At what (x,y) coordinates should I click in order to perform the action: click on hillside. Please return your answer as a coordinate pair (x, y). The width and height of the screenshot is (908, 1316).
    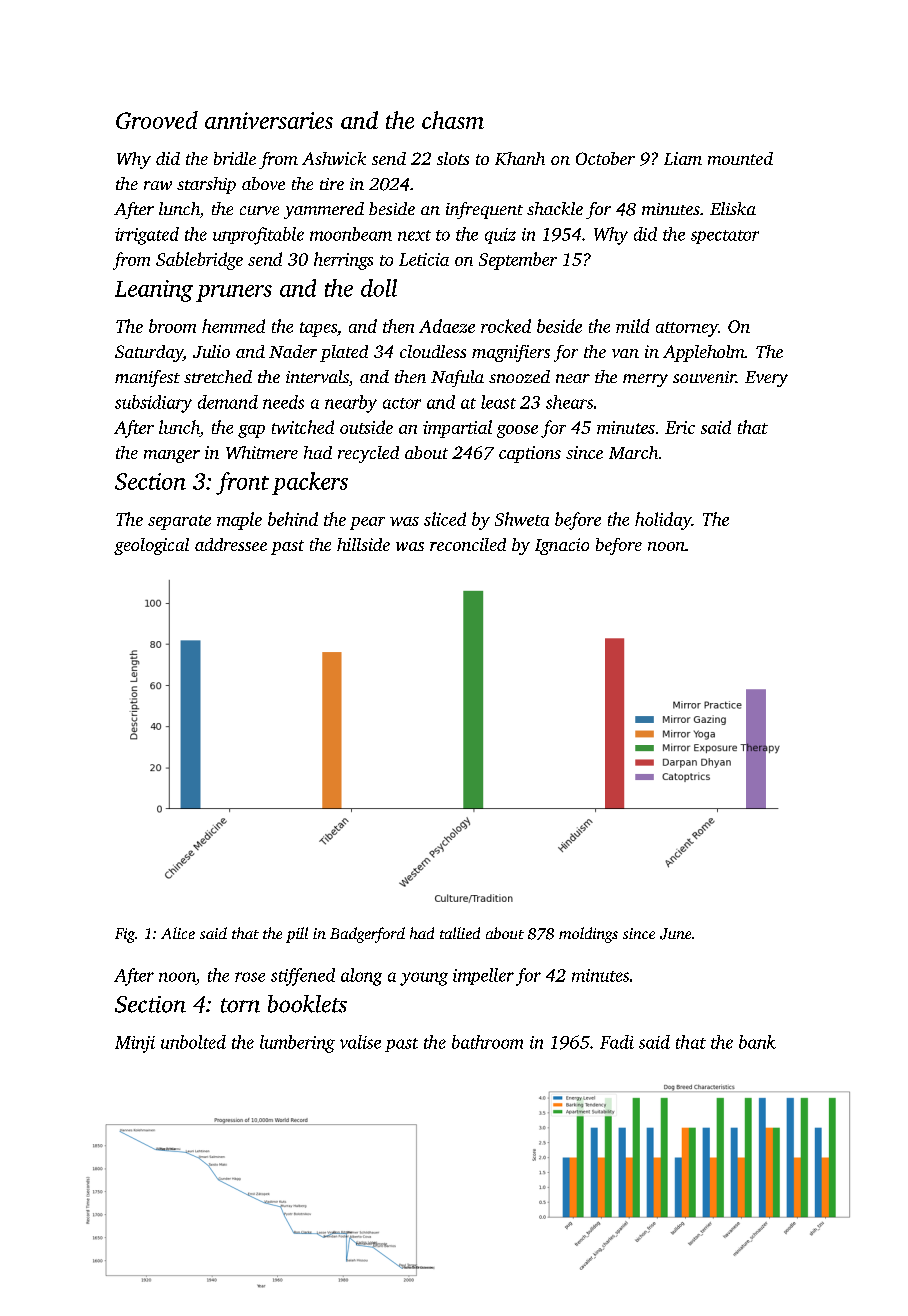
    Looking at the image, I should click on (363, 544).
